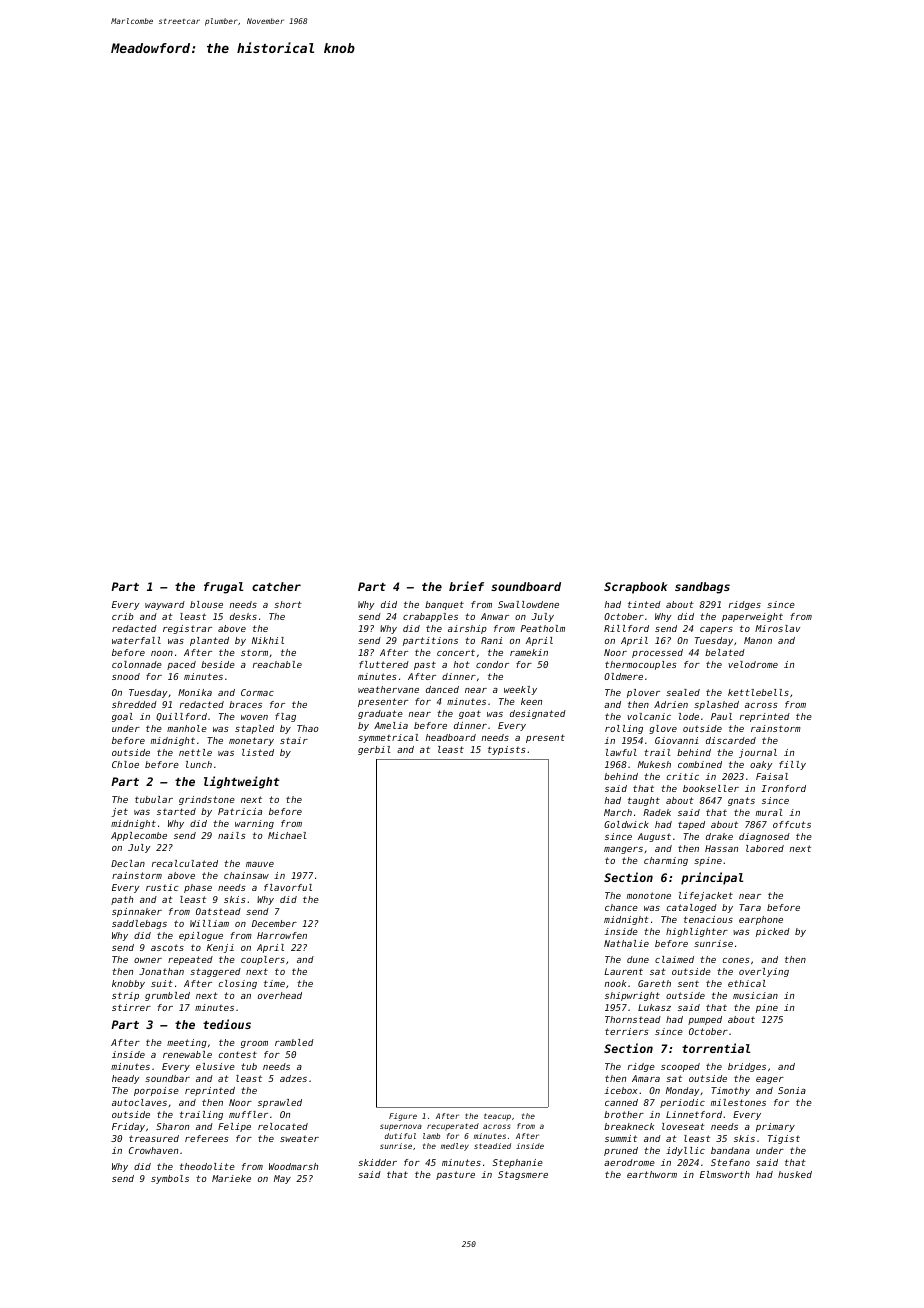  Describe the element at coordinates (666, 861) in the page. I see `charming` at that location.
